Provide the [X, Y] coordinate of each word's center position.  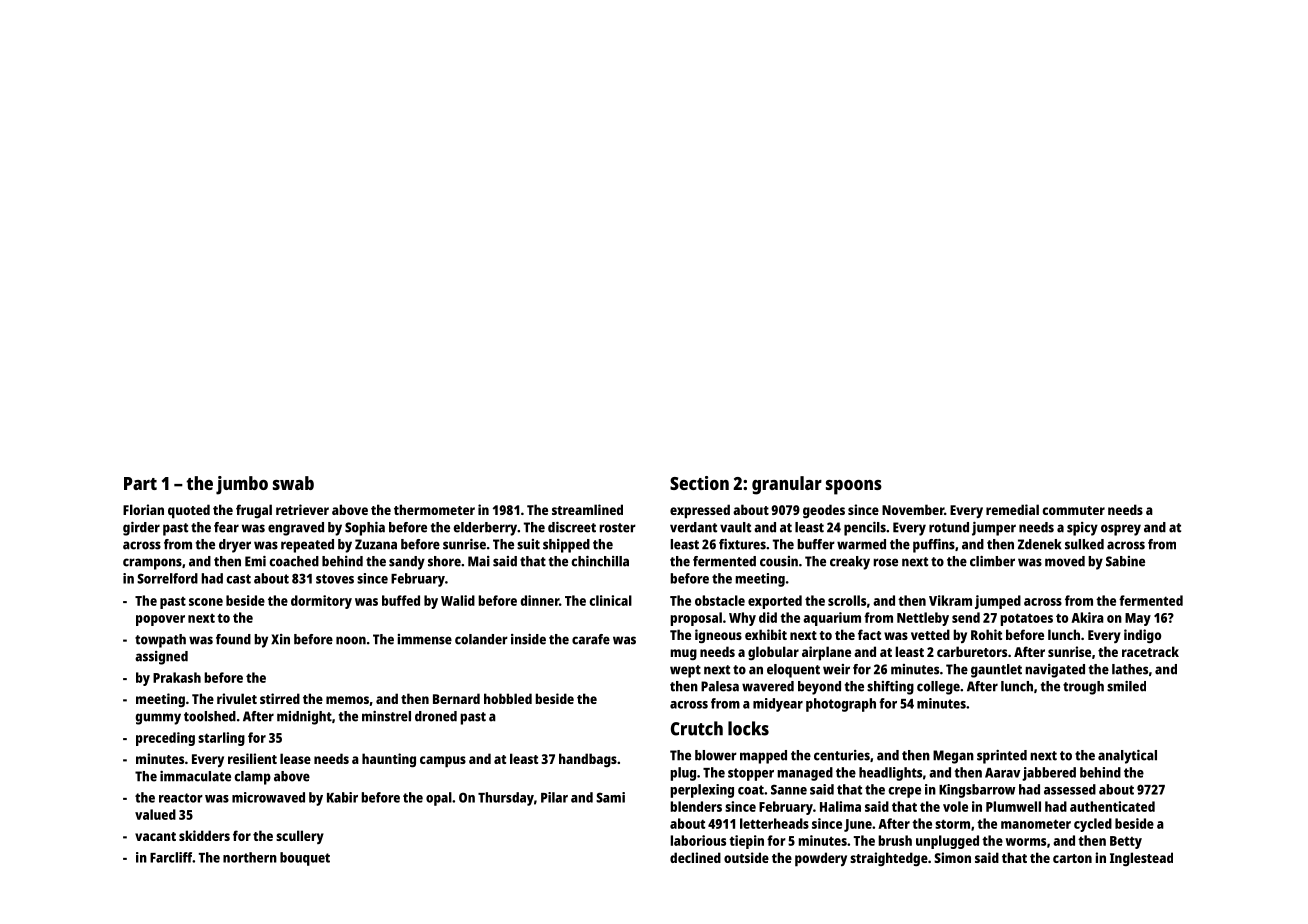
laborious [698, 840]
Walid [458, 600]
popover [160, 620]
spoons [854, 487]
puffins [934, 546]
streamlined [587, 509]
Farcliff [171, 857]
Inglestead [1141, 859]
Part [140, 483]
